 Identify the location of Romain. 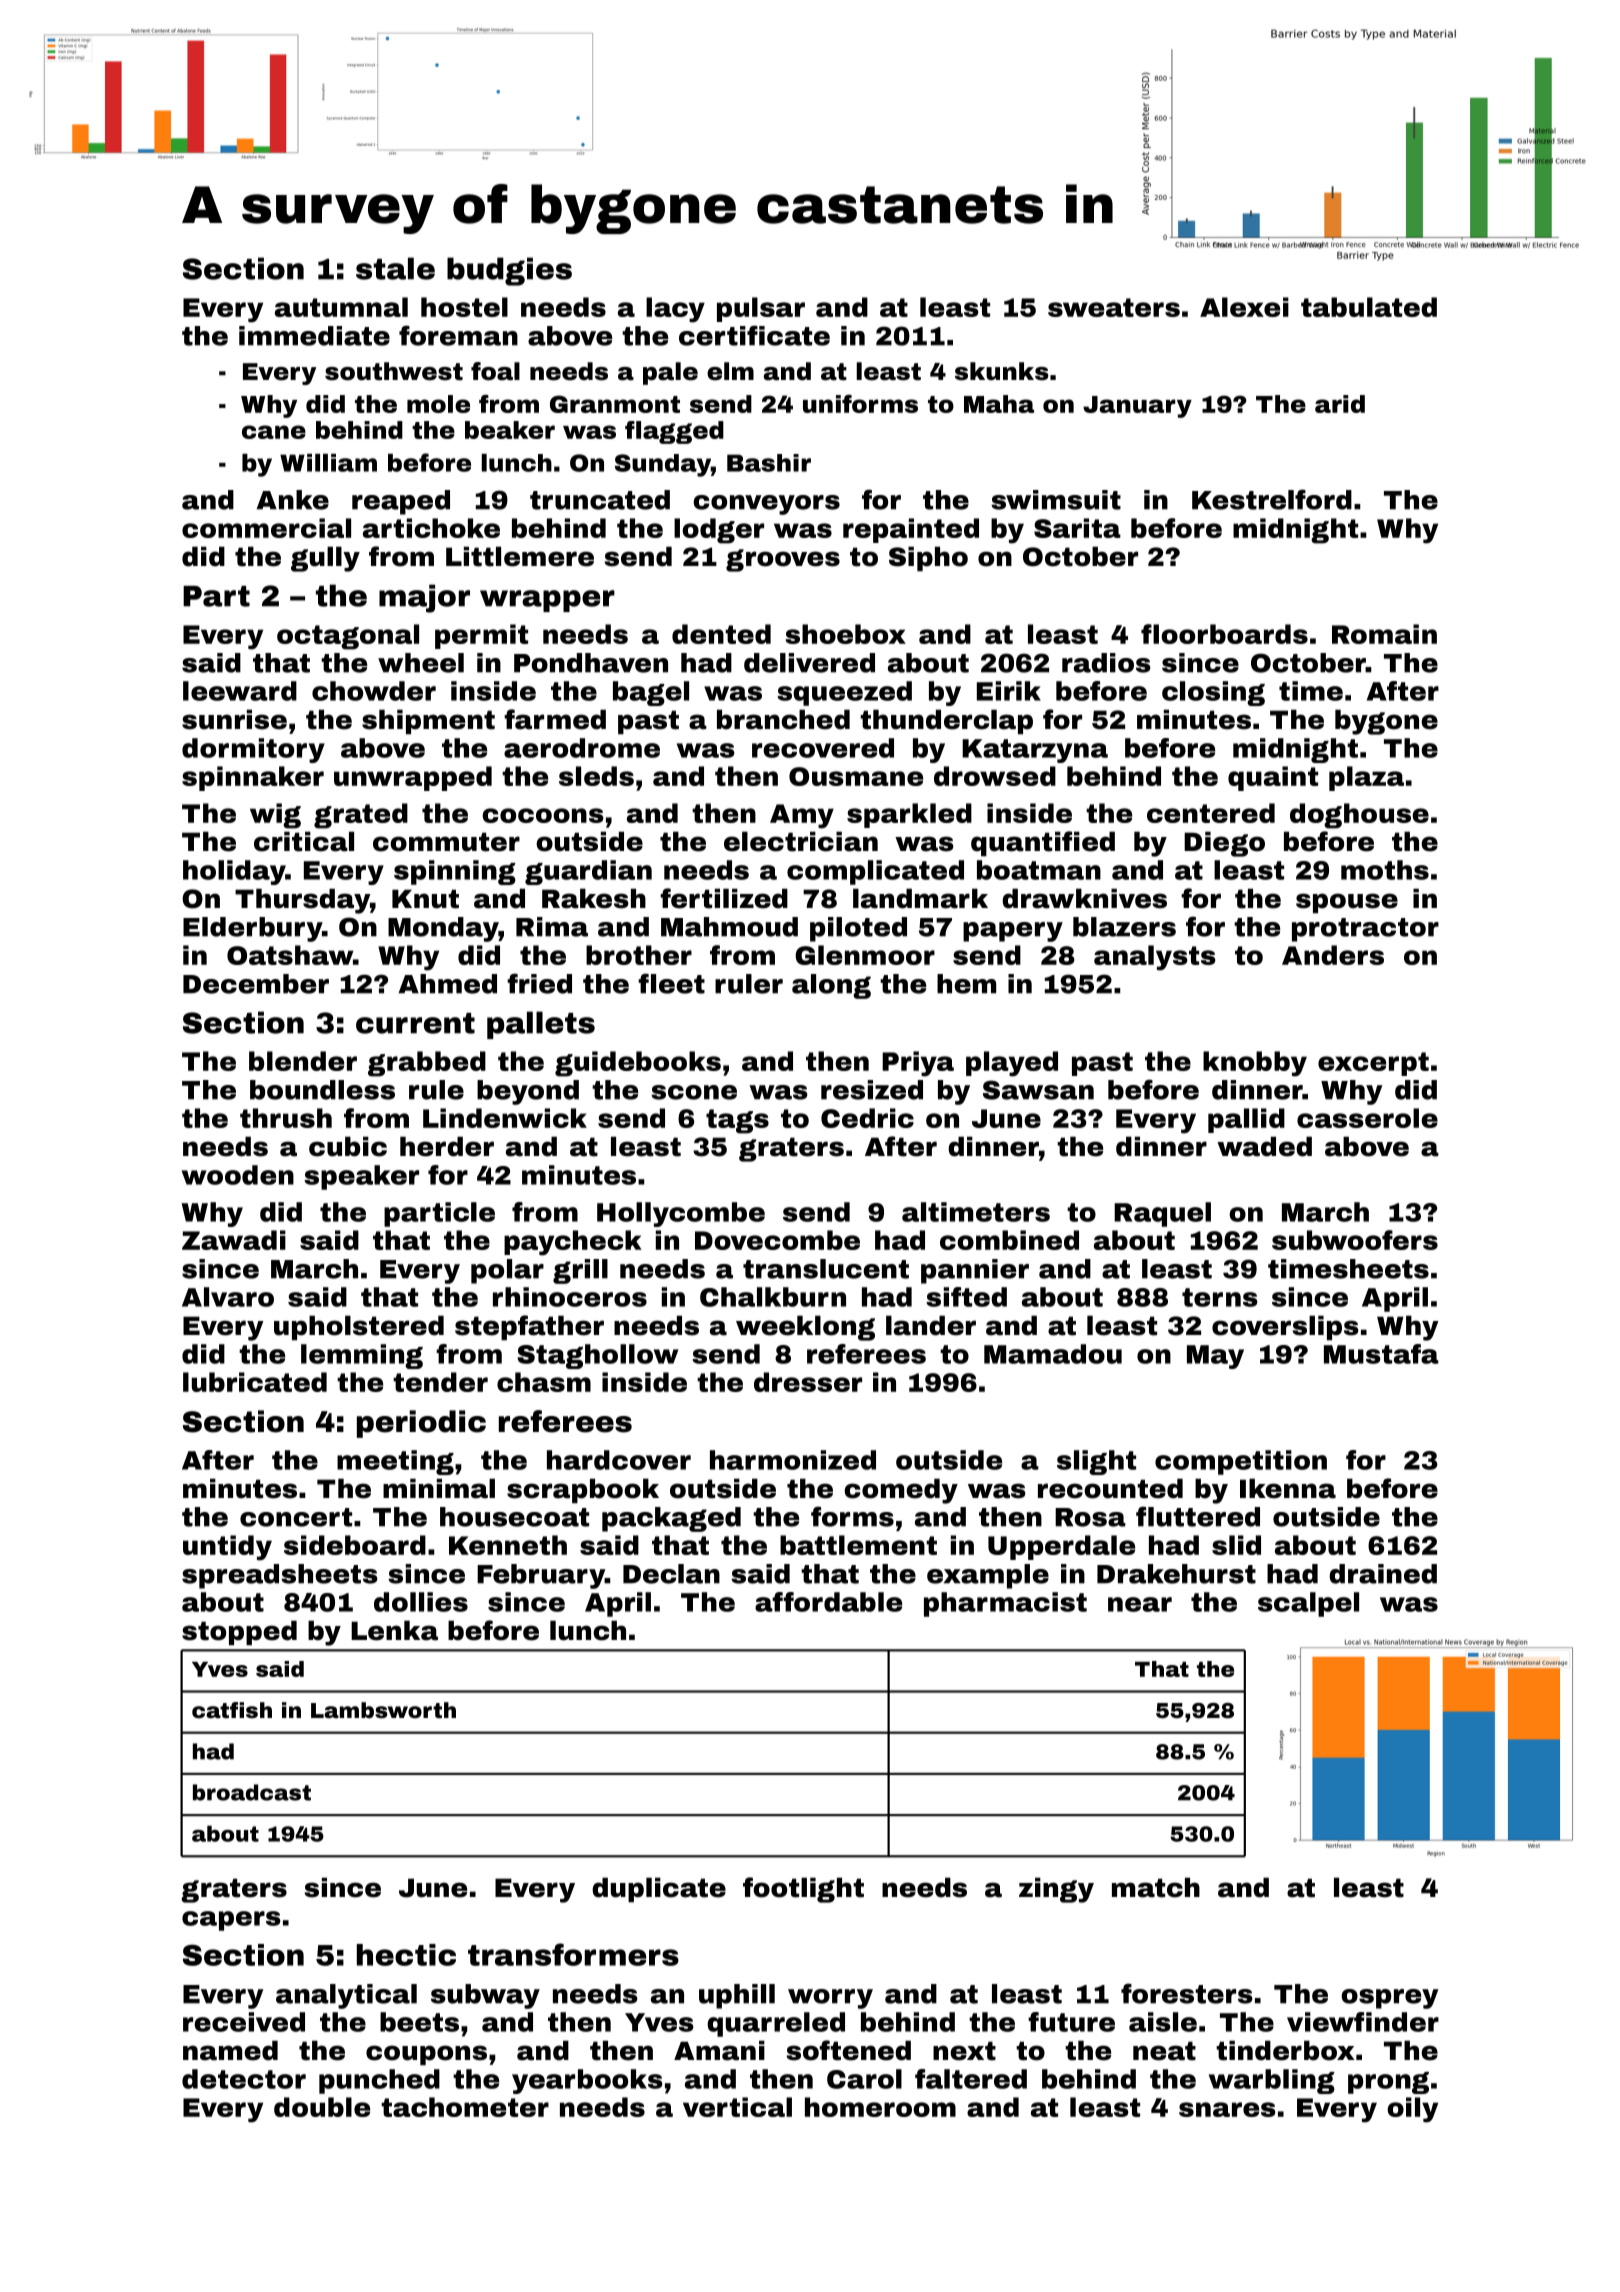
(1384, 634).
